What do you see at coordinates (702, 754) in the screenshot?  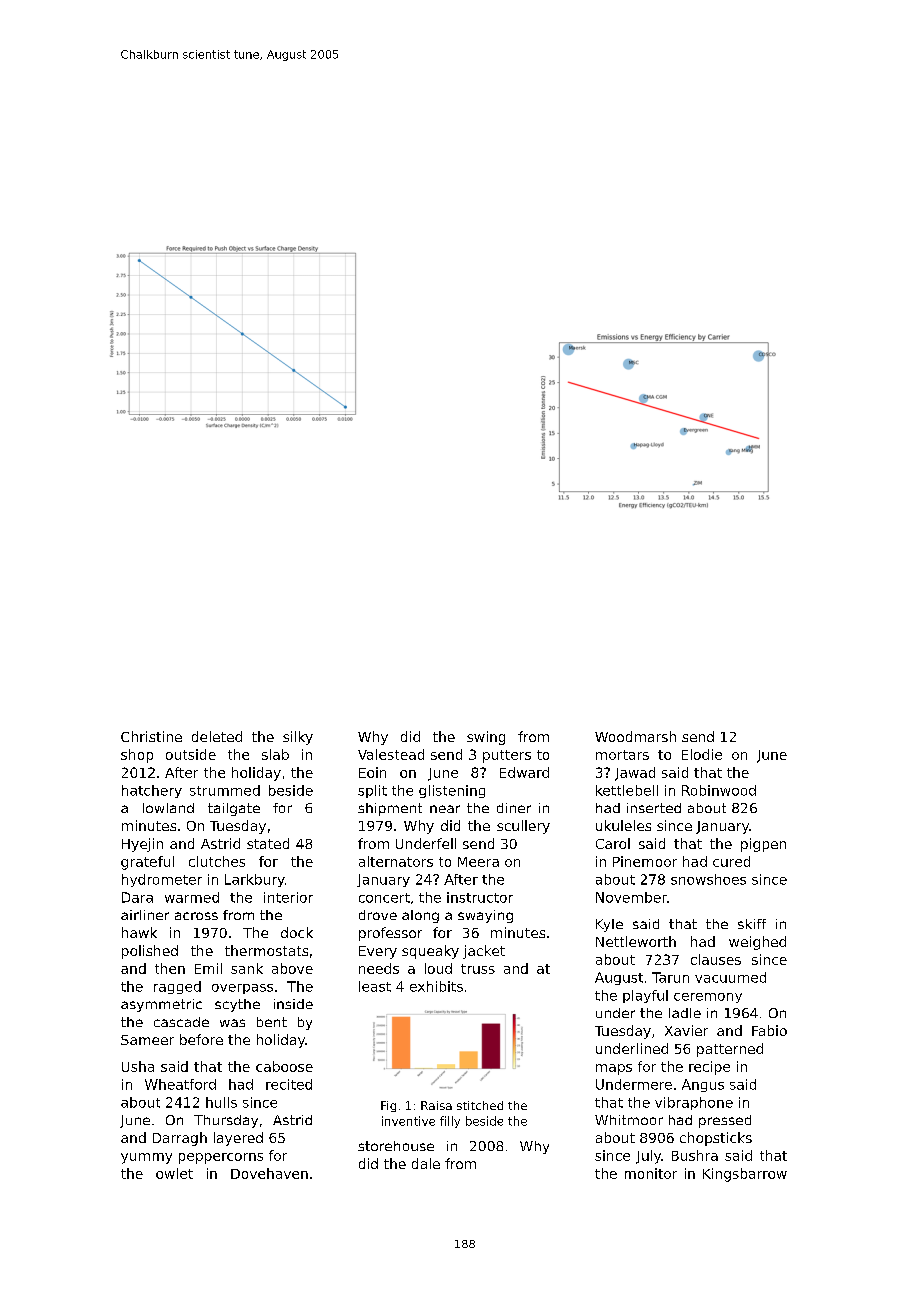 I see `Elodie` at bounding box center [702, 754].
